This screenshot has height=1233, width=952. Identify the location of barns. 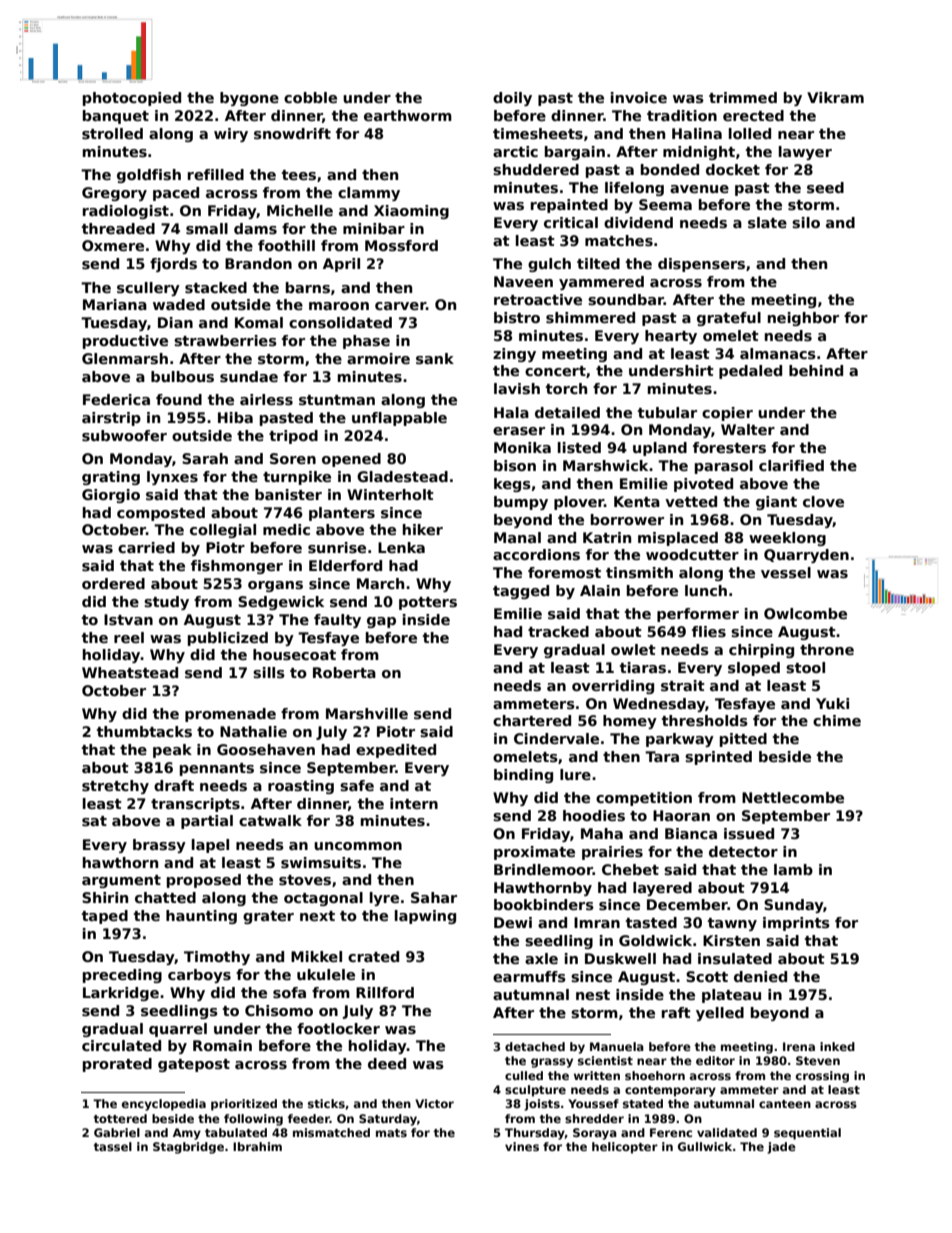
(308, 287).
